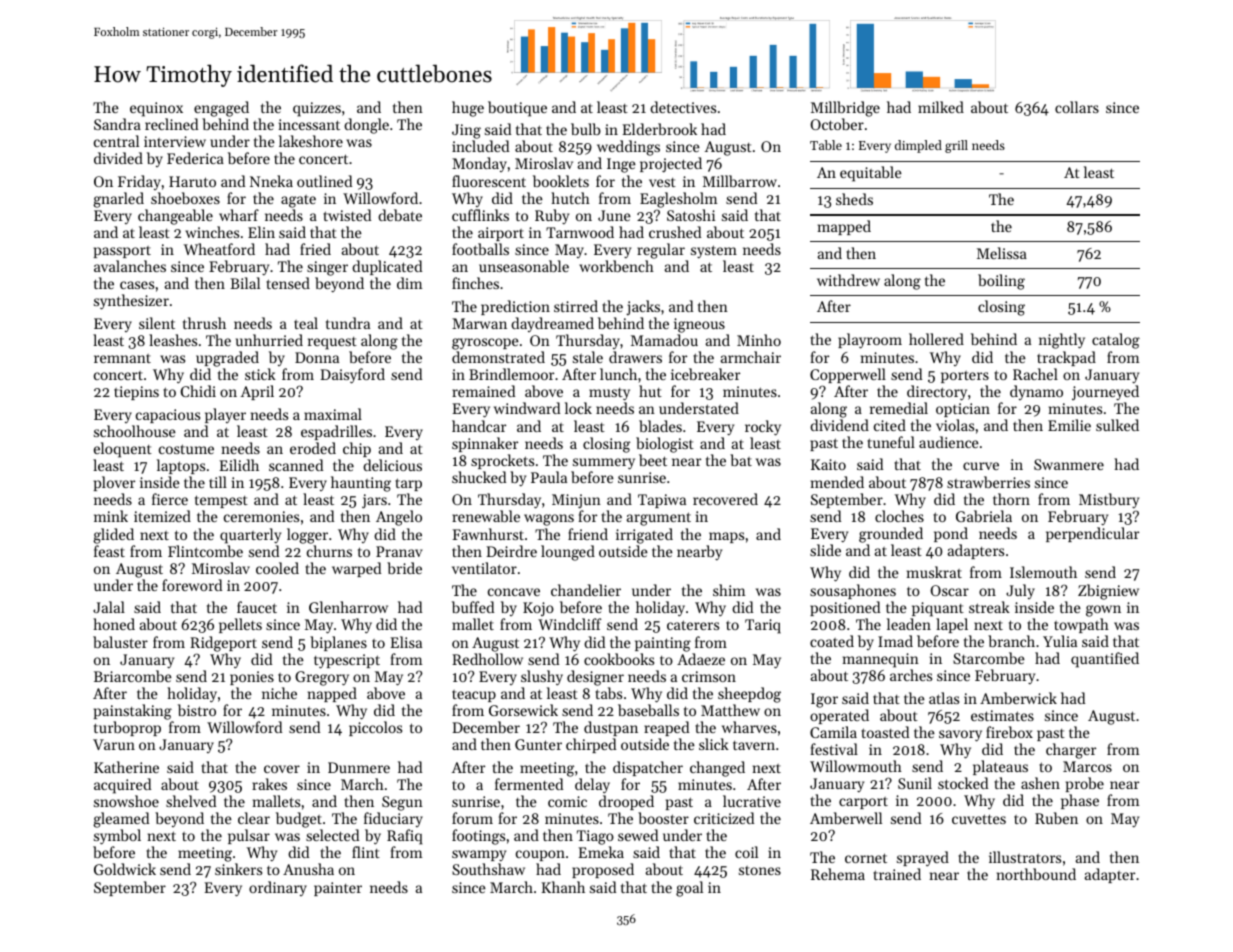 The height and width of the image is (952, 1233). I want to click on honed, so click(114, 624).
